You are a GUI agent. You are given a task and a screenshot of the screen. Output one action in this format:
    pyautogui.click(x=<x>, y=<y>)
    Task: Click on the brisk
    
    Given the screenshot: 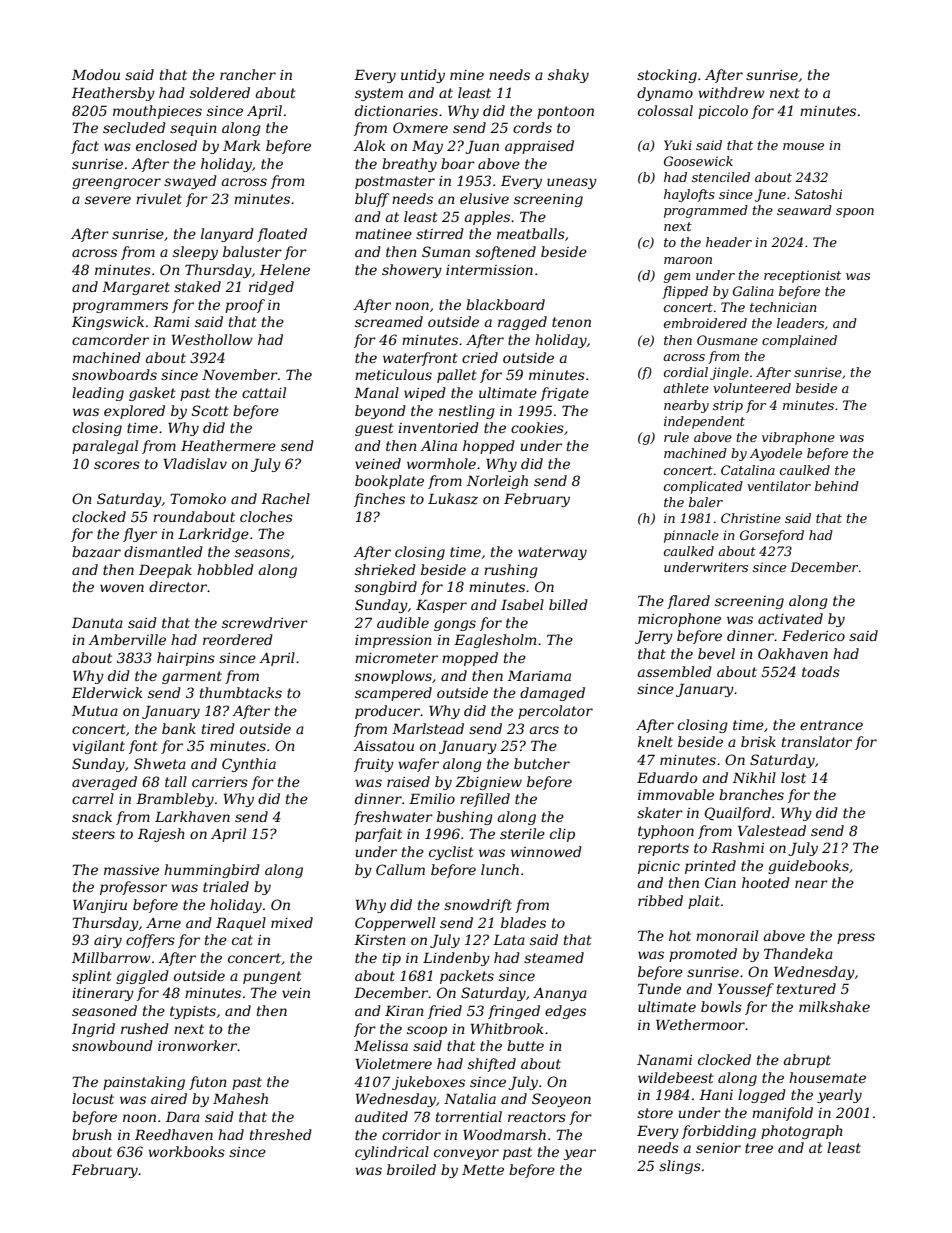 What is the action you would take?
    pyautogui.click(x=758, y=741)
